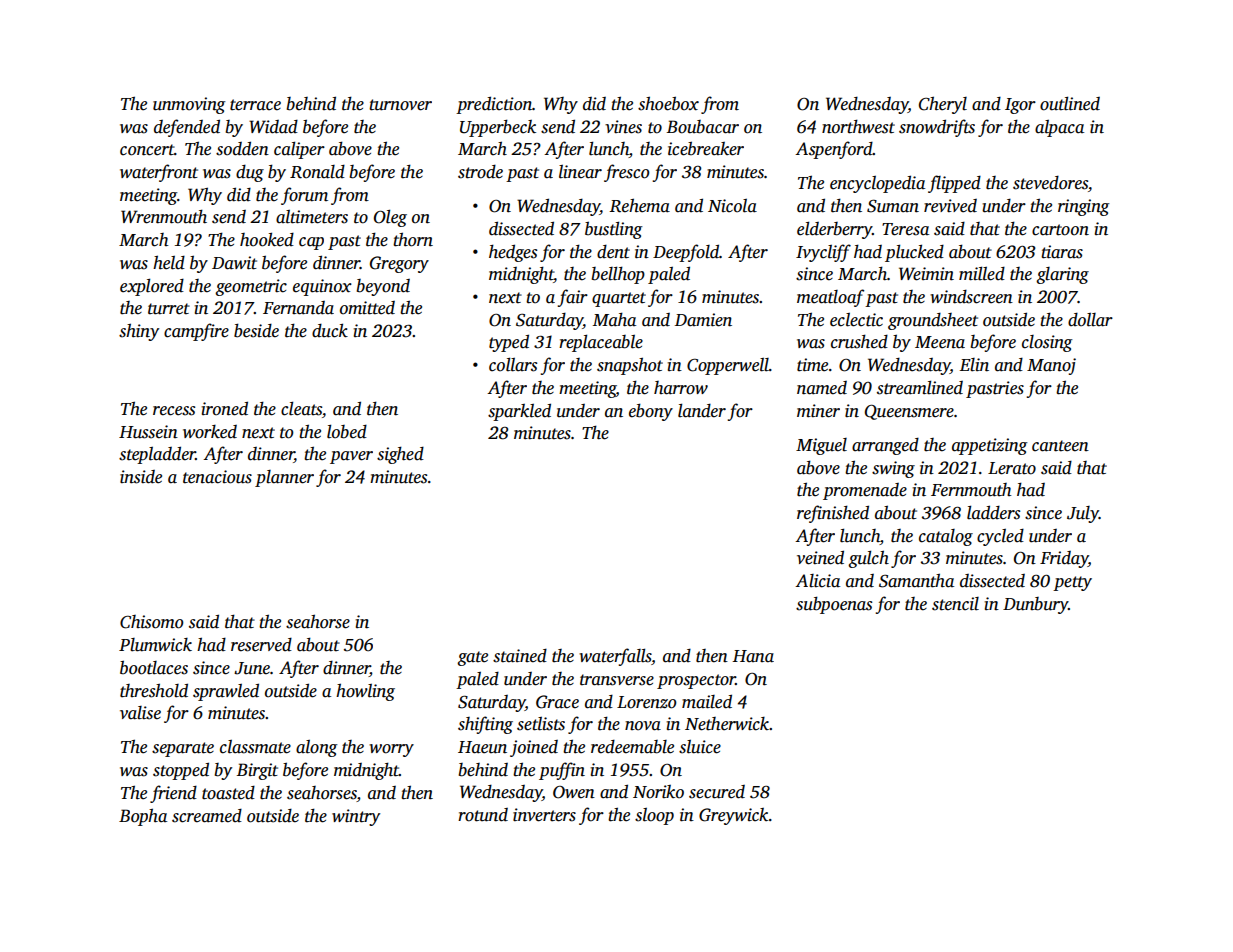  Describe the element at coordinates (494, 105) in the image. I see `prediction` at that location.
